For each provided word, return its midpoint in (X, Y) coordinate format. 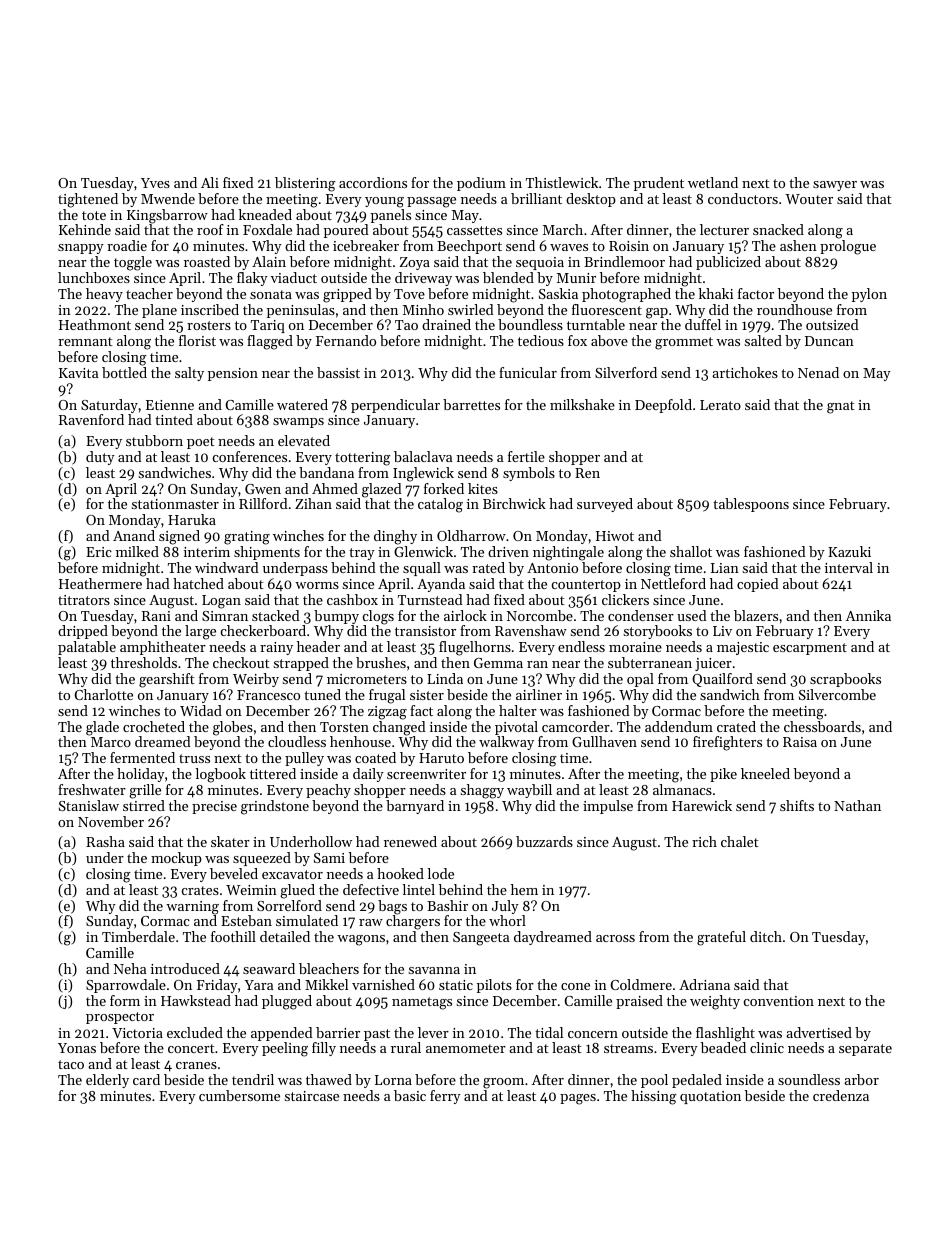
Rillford (263, 503)
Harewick (702, 805)
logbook (220, 775)
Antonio (552, 568)
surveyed (605, 505)
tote (94, 215)
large (200, 632)
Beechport (469, 247)
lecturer (724, 229)
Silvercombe (837, 694)
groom (503, 1083)
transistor (425, 631)
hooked (400, 873)
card (146, 1079)
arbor (861, 1079)
